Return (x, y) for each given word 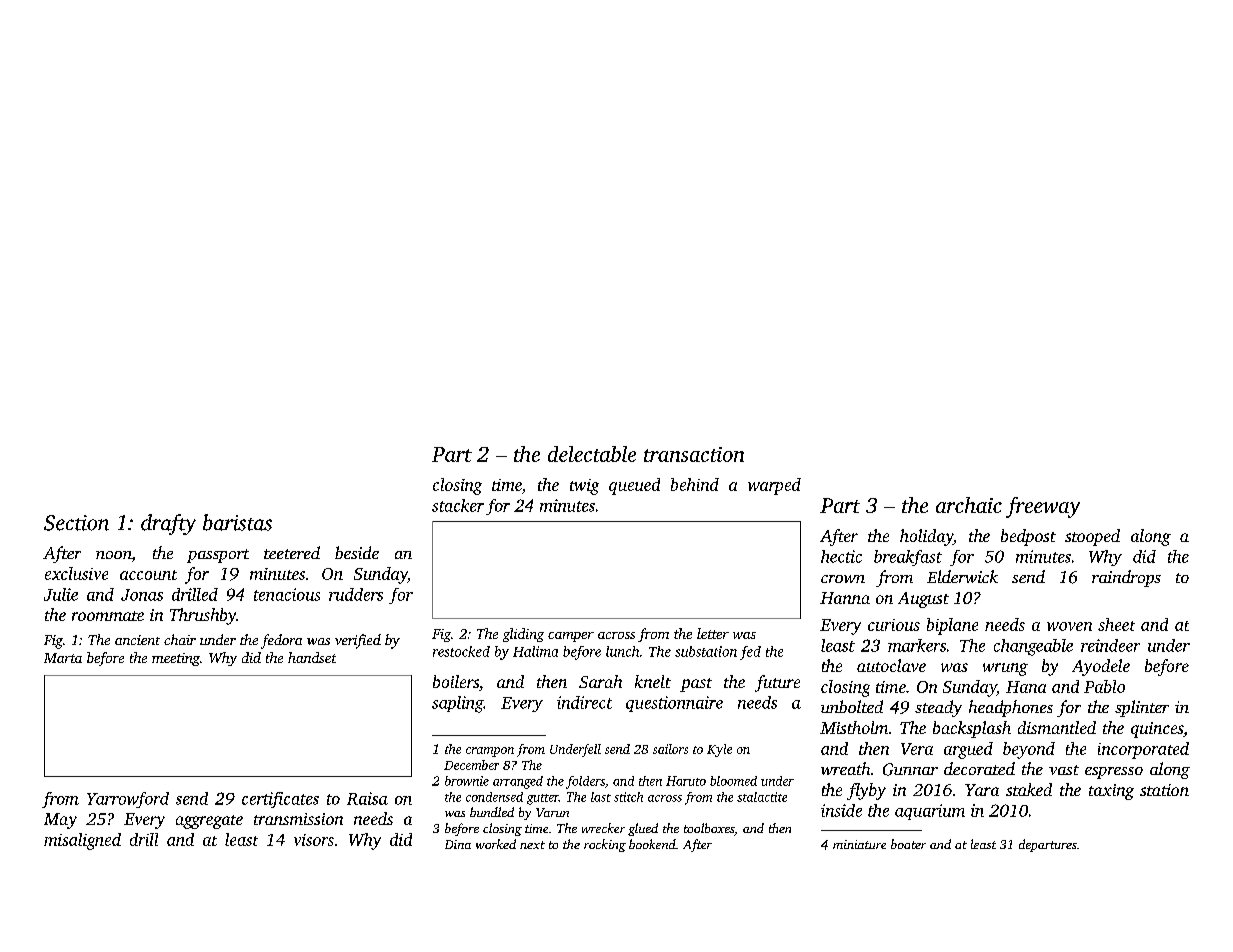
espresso (1114, 773)
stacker (458, 505)
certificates (280, 800)
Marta (63, 658)
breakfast (908, 558)
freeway (1043, 507)
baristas (237, 522)
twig (584, 487)
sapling (457, 704)
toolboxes (709, 829)
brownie (467, 781)
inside (841, 810)
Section (76, 523)
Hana (1026, 687)
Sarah (600, 681)
